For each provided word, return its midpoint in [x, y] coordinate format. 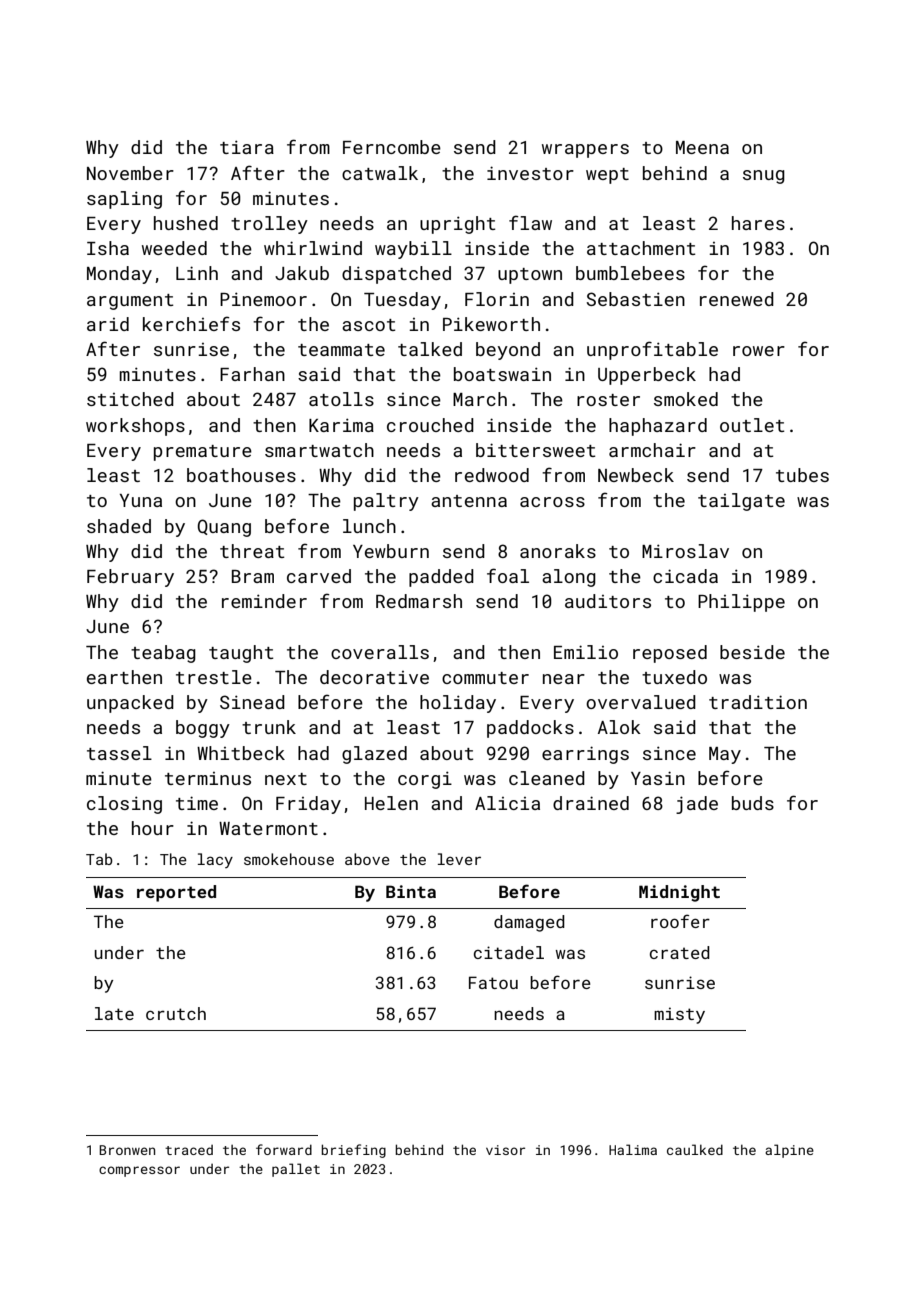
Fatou [493, 982]
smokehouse [289, 859]
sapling [124, 200]
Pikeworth [491, 324]
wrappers [585, 151]
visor [505, 1150]
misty [679, 1015]
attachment [641, 248]
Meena [702, 147]
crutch [176, 1013]
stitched [130, 399]
